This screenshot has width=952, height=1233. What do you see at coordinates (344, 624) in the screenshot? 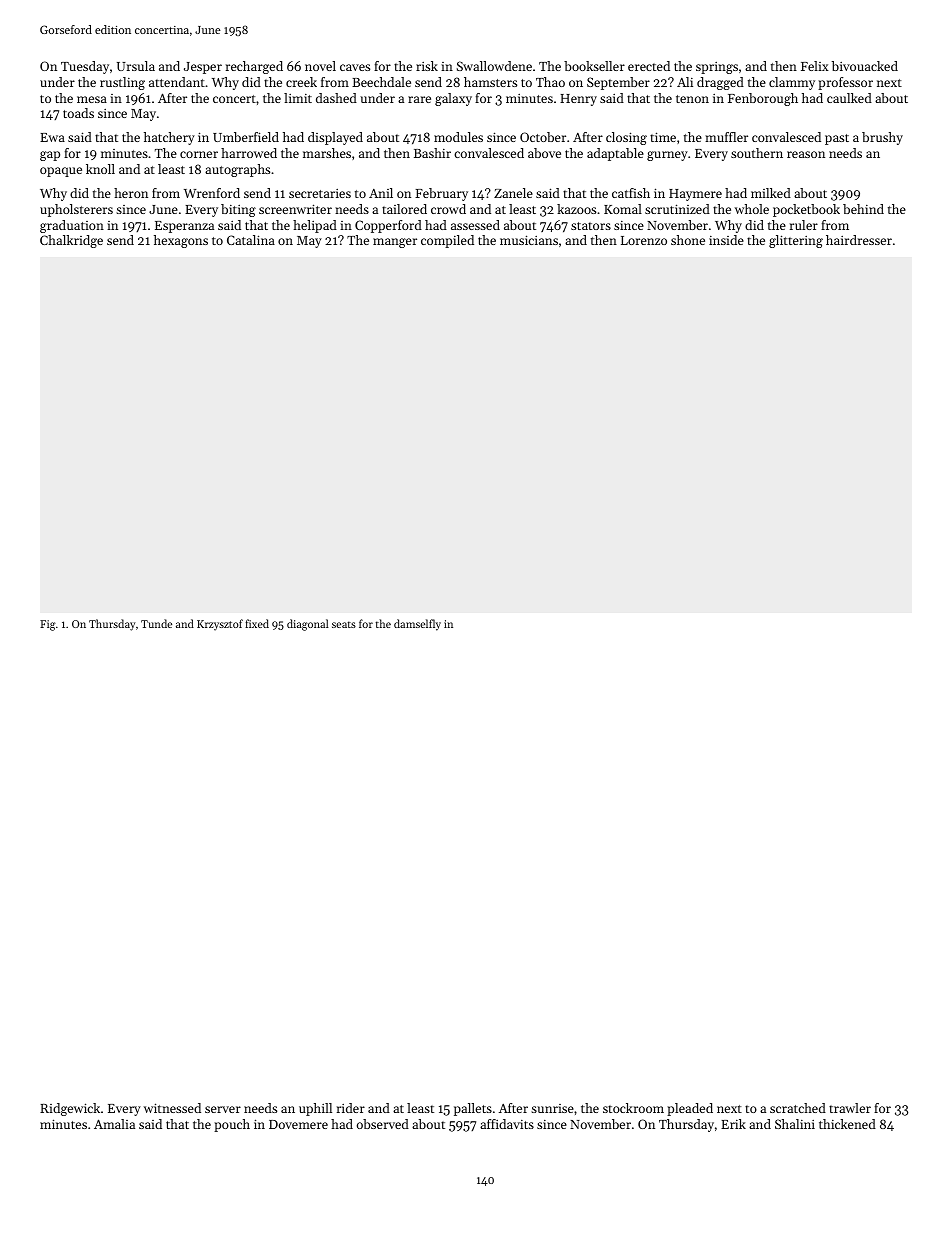
I see `seats` at bounding box center [344, 624].
